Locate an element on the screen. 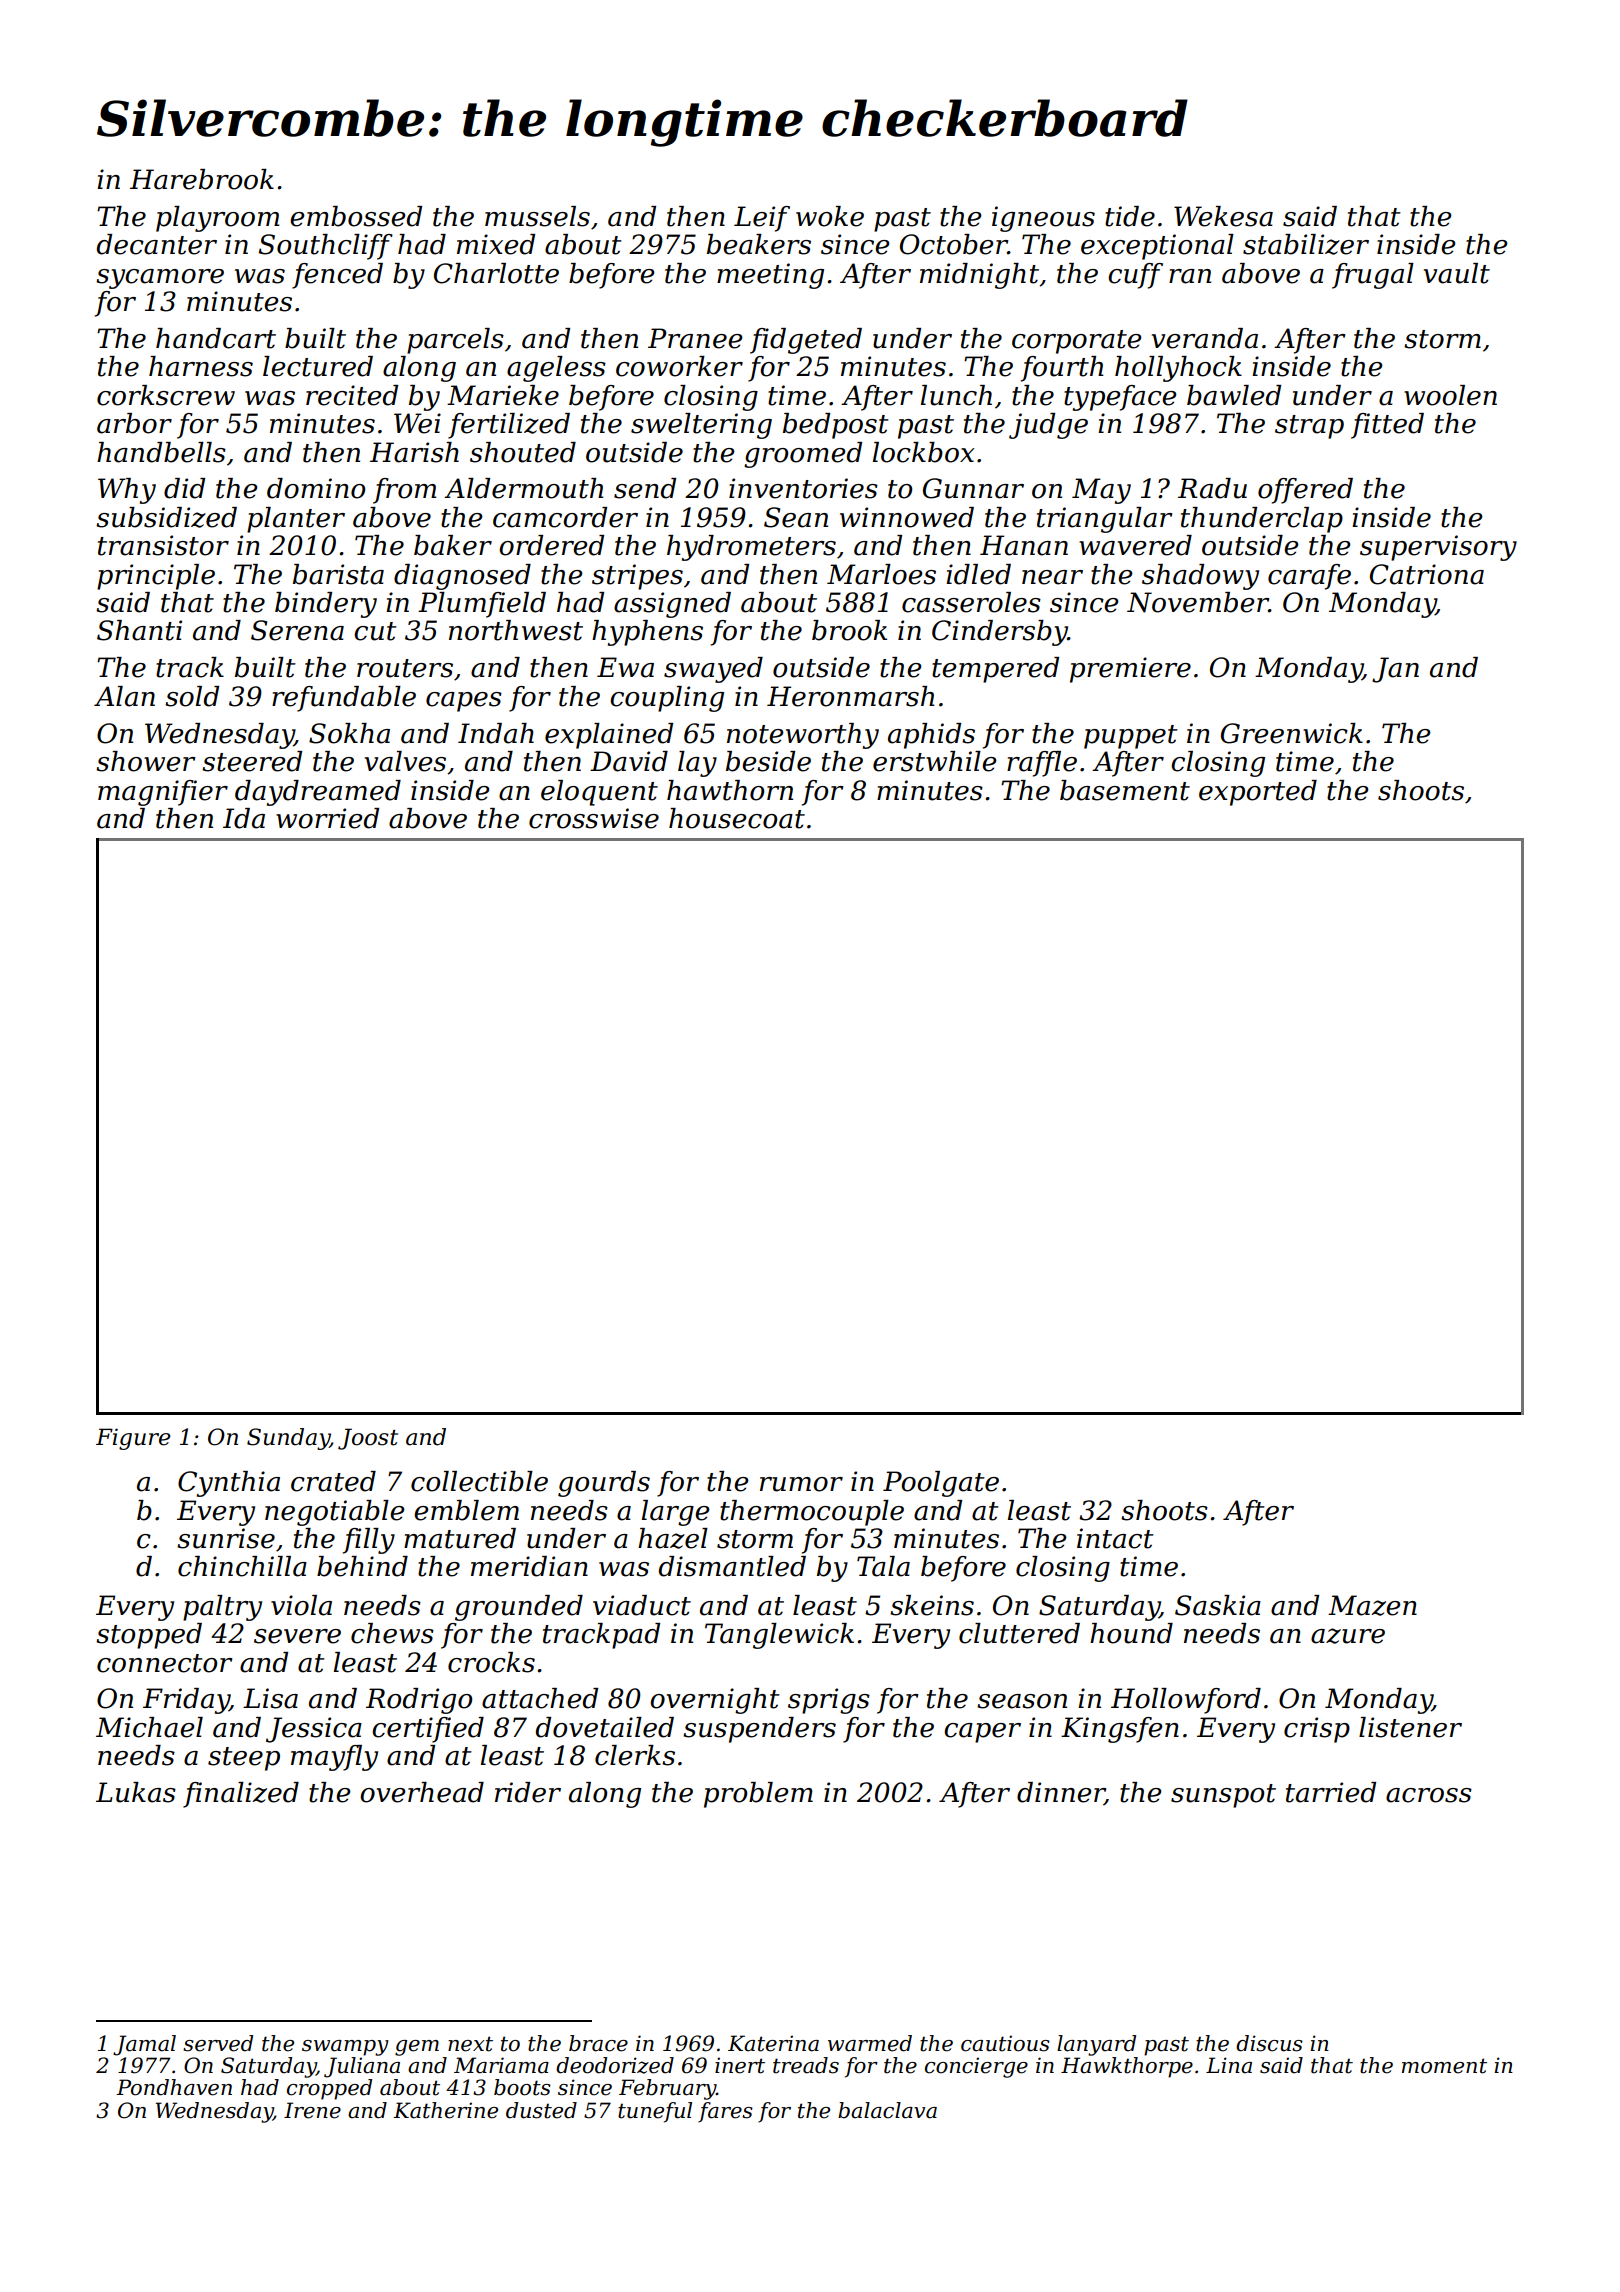 The image size is (1620, 2292). send is located at coordinates (645, 488).
